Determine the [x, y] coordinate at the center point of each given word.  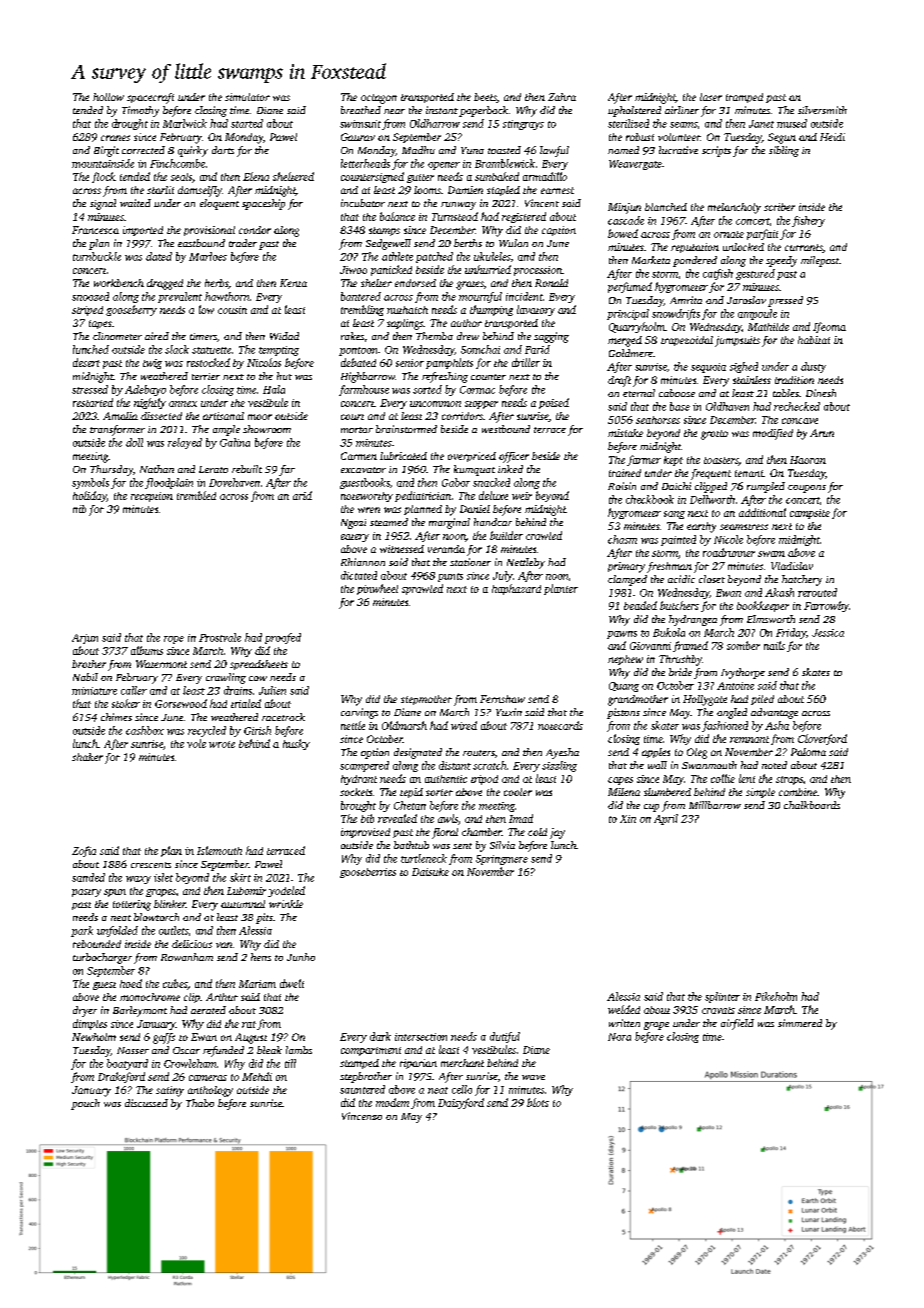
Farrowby [826, 606]
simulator [247, 97]
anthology [210, 1091]
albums [147, 650]
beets [485, 98]
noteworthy [367, 497]
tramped [744, 98]
